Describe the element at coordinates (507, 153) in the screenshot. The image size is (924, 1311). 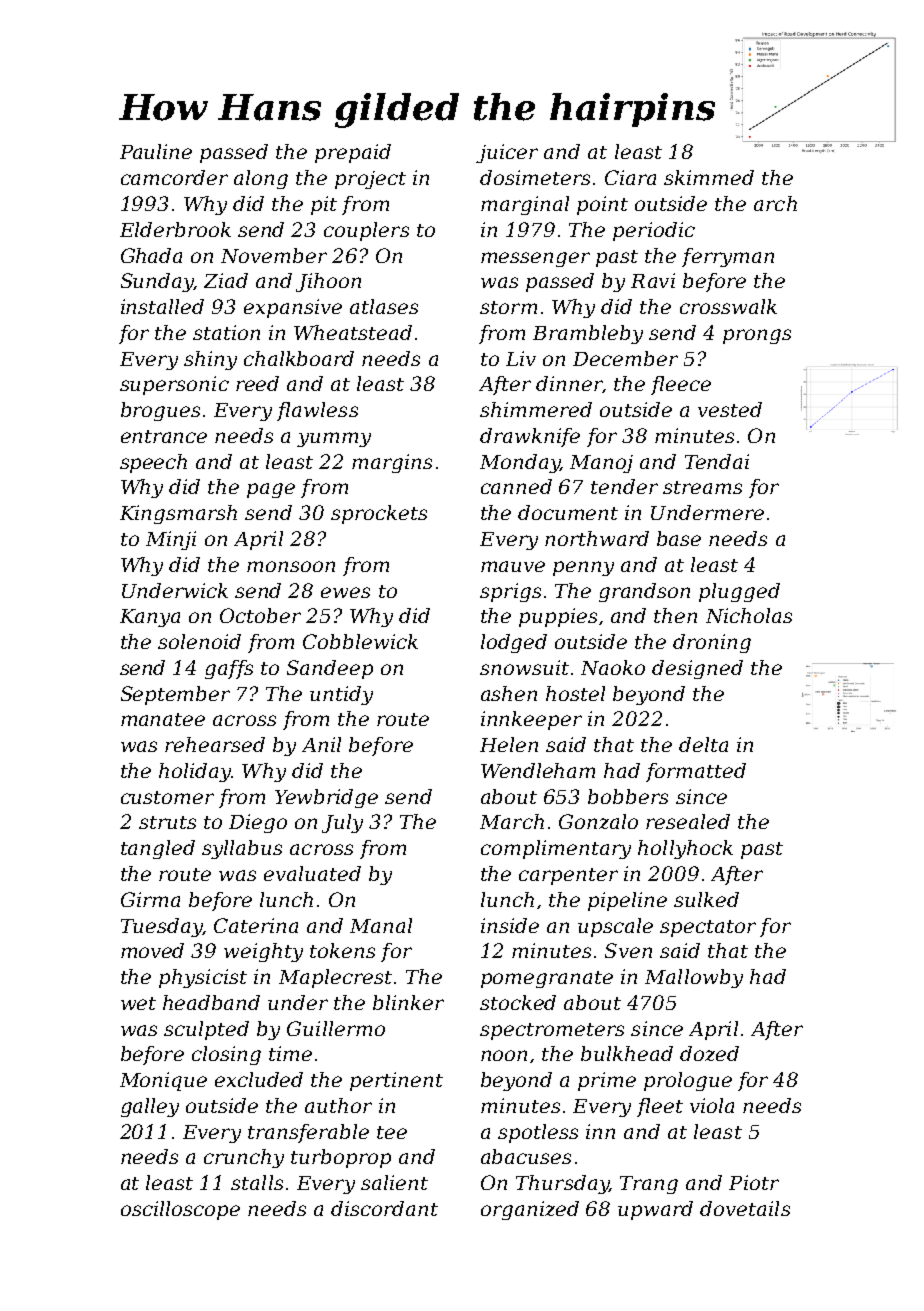
I see `juicer` at that location.
